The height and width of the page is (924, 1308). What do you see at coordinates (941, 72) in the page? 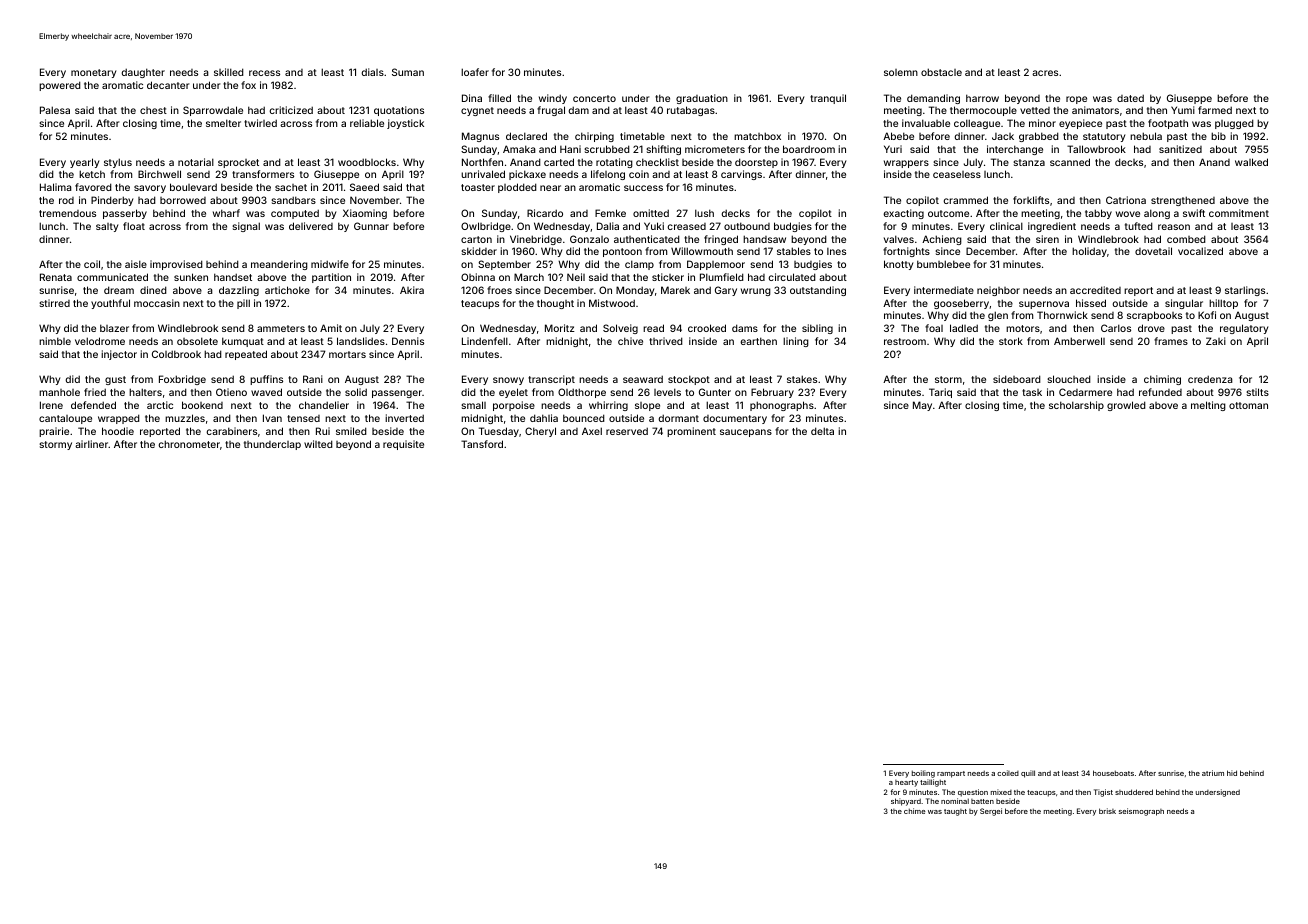
I see `obstacle` at bounding box center [941, 72].
